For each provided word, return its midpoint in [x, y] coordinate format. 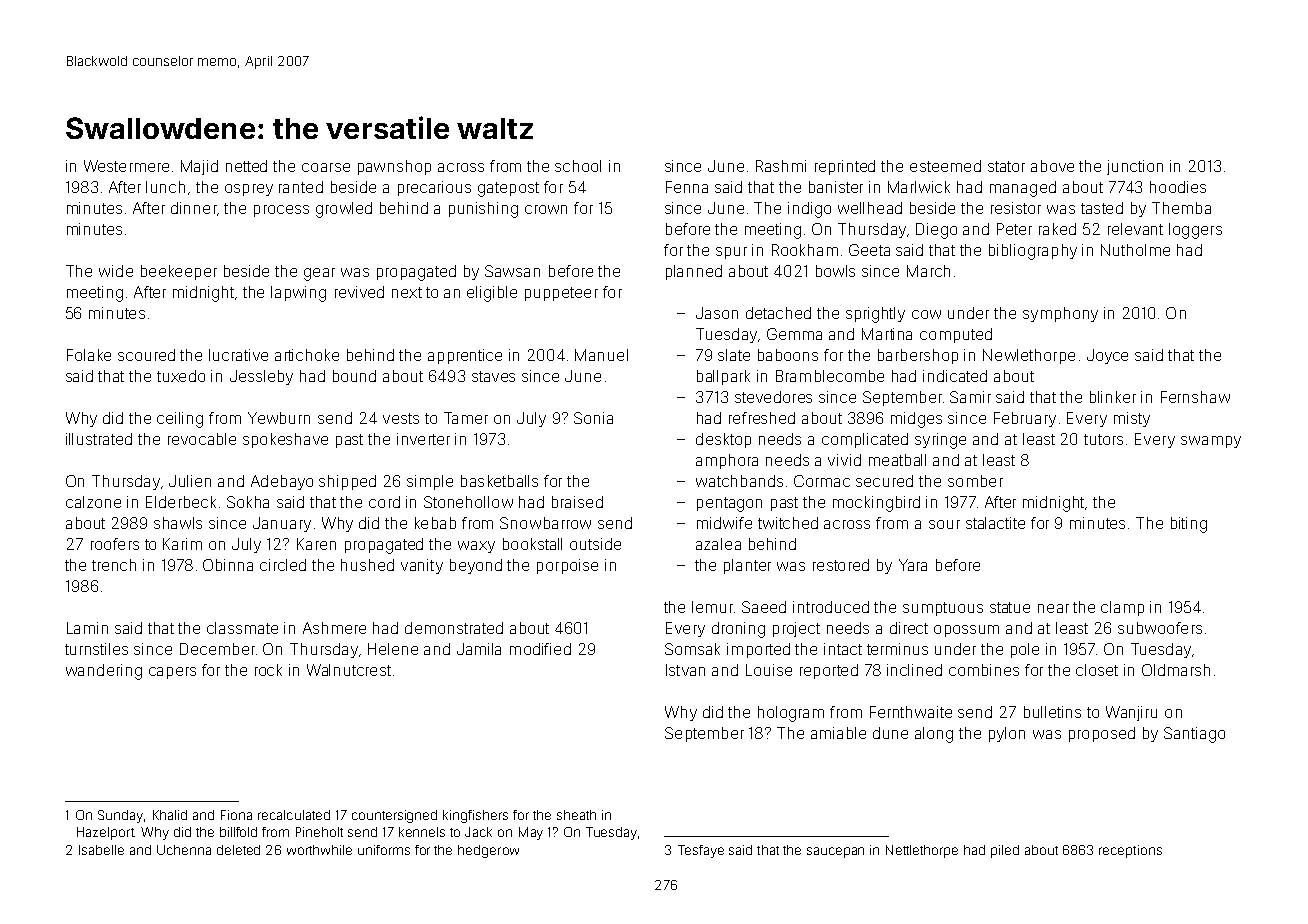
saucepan [835, 852]
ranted [301, 187]
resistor [1016, 208]
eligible [492, 294]
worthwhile [319, 850]
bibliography [1033, 252]
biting [1189, 525]
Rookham [805, 250]
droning [738, 630]
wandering [104, 672]
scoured [146, 355]
